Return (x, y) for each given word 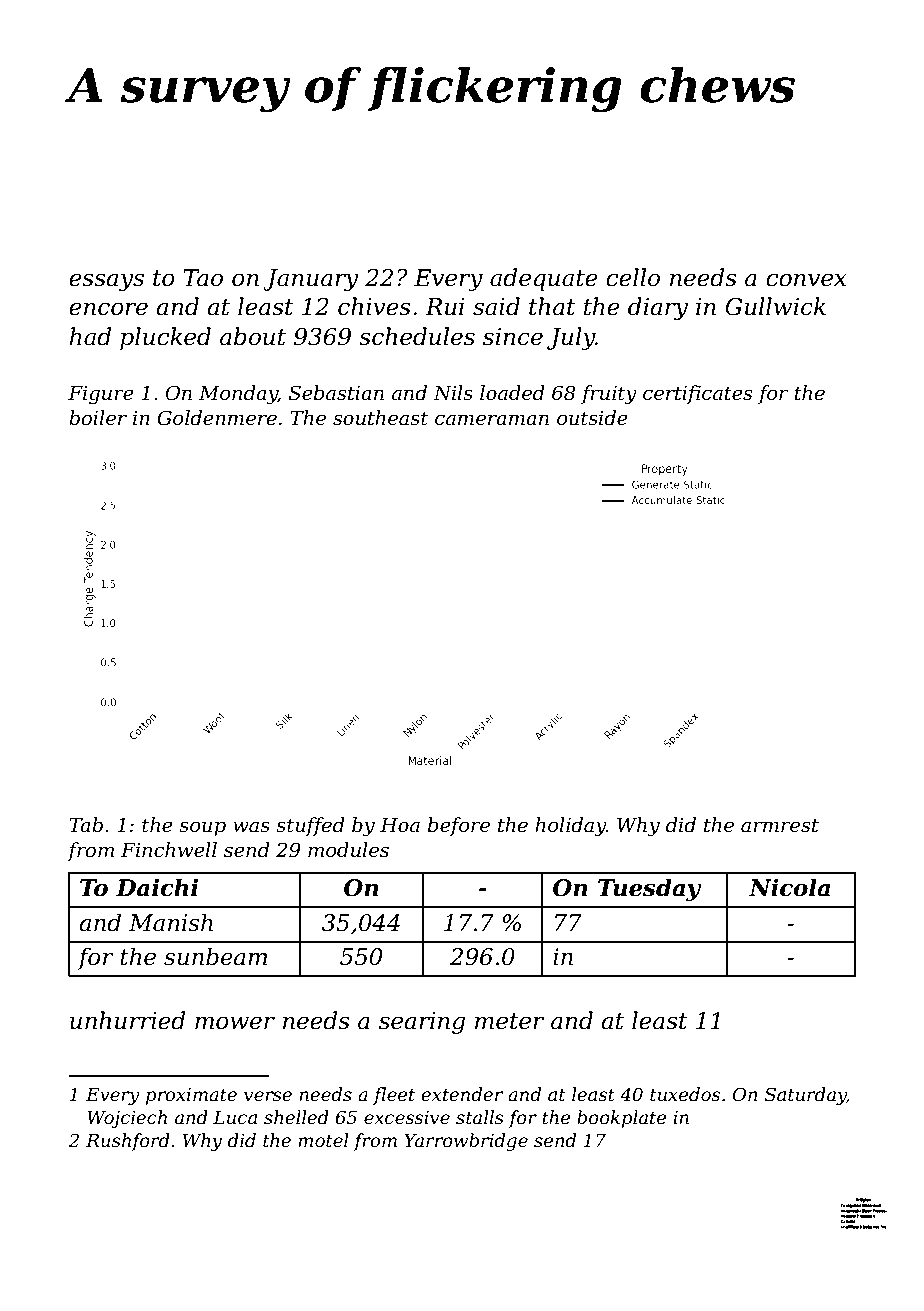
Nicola (789, 887)
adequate (544, 279)
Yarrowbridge (466, 1142)
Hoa (400, 825)
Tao (203, 278)
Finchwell (169, 850)
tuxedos (685, 1094)
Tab (86, 825)
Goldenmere (217, 418)
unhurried (127, 1020)
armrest (780, 826)
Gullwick (775, 306)
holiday (570, 827)
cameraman (492, 420)
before (459, 826)
